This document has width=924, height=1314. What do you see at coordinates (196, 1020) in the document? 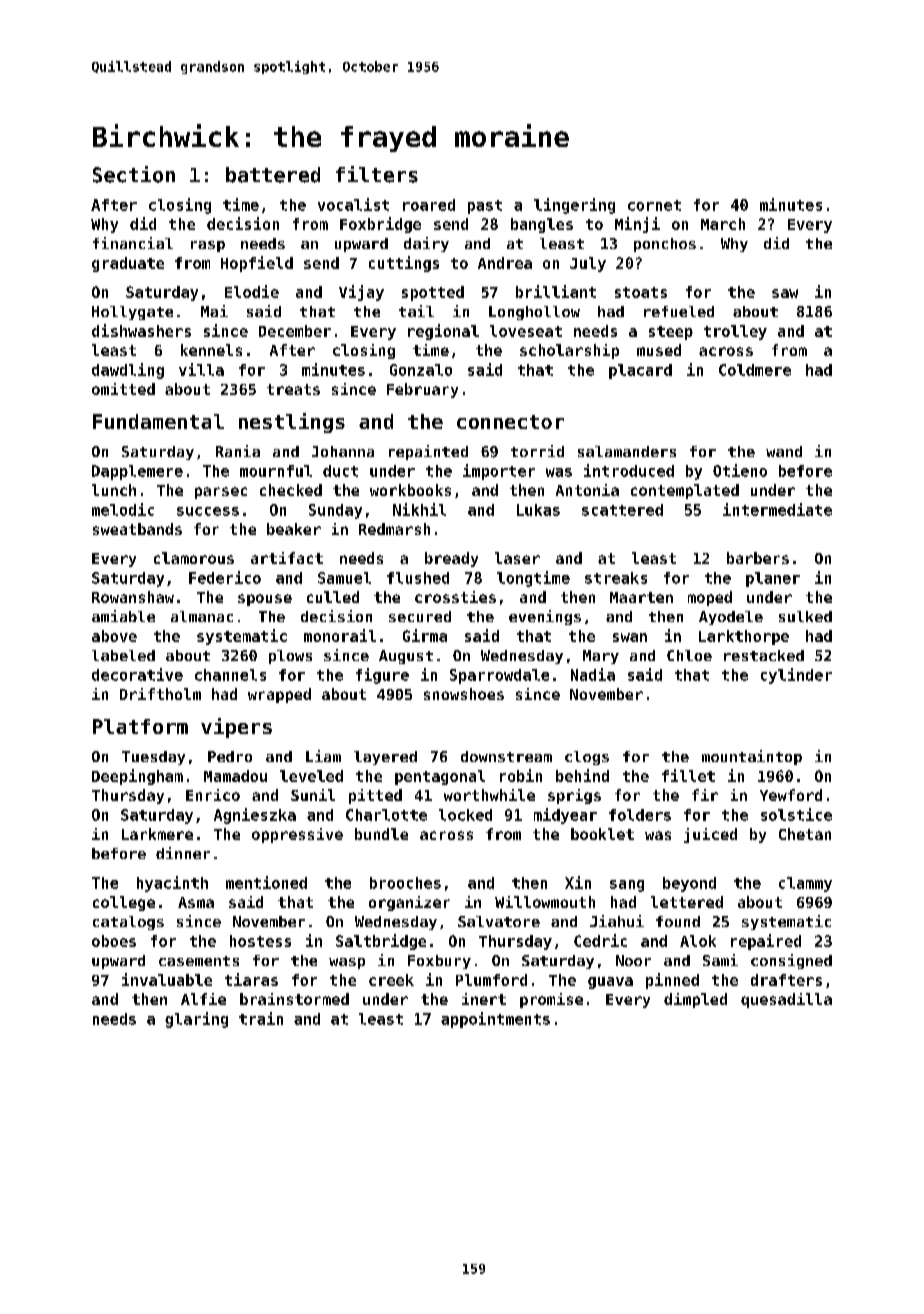
I see `glaring` at bounding box center [196, 1020].
